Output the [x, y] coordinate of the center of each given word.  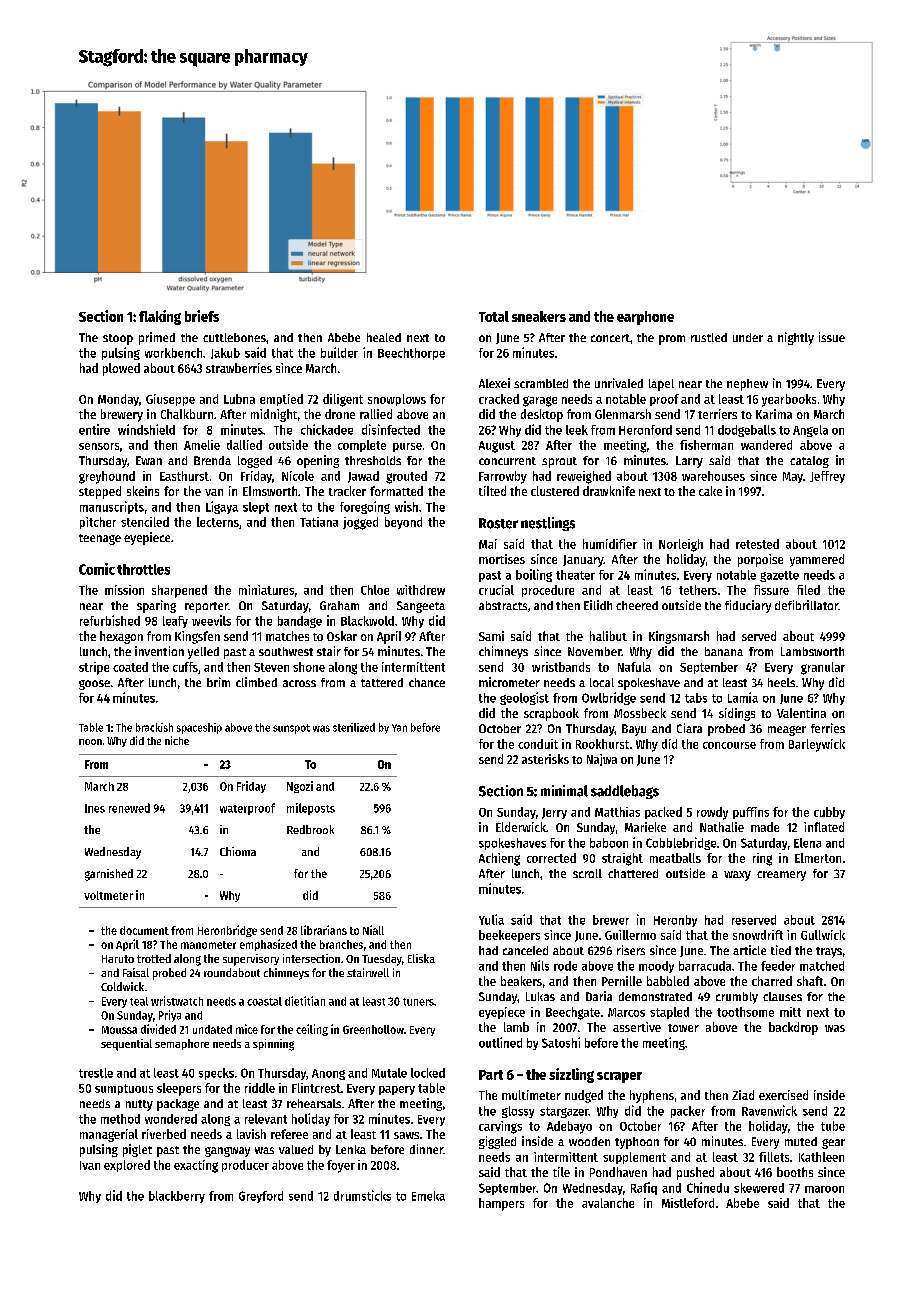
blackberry [177, 1197]
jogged [360, 523]
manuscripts [112, 507]
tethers [698, 590]
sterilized [354, 727]
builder [339, 352]
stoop [118, 339]
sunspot [291, 729]
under [748, 337]
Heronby [675, 921]
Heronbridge [227, 931]
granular [823, 668]
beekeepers [509, 936]
